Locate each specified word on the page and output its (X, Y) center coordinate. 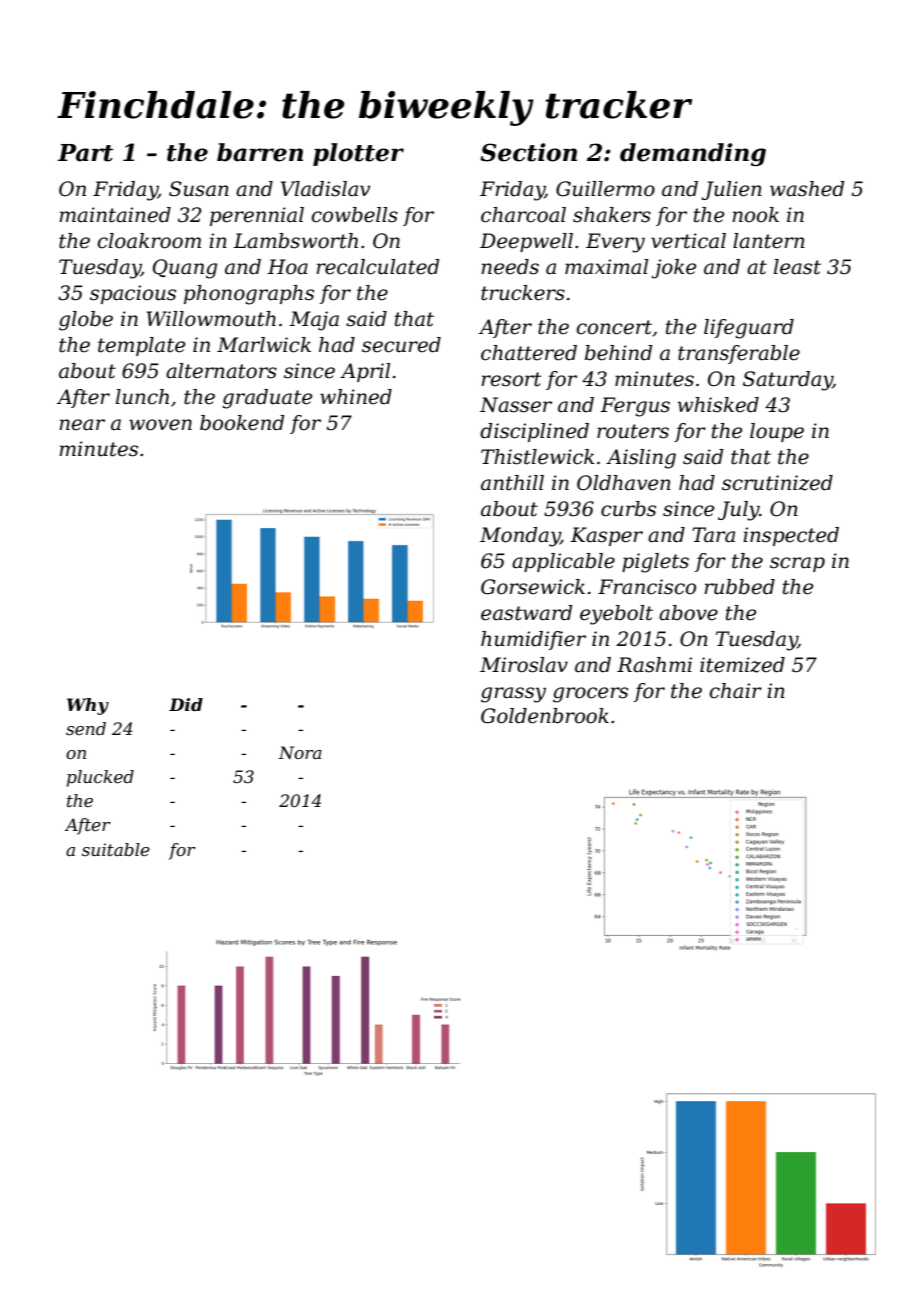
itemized (742, 665)
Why (88, 706)
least (797, 267)
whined (356, 397)
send (86, 728)
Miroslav (524, 665)
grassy (513, 695)
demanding (693, 154)
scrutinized (777, 483)
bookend (242, 423)
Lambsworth (295, 241)
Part (85, 153)
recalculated (377, 267)
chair (736, 691)
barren (260, 152)
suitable (116, 849)
